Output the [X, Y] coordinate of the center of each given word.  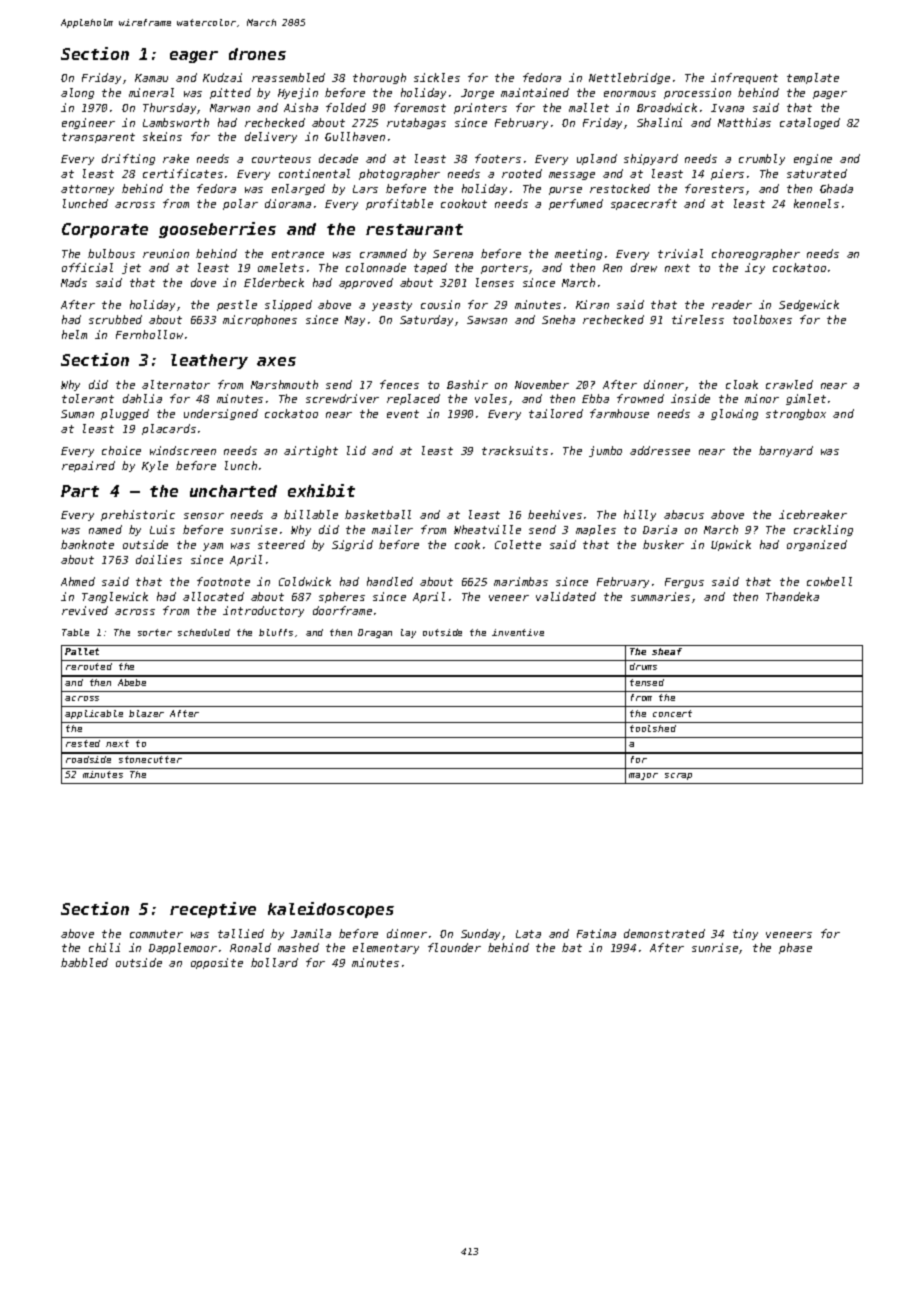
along [77, 93]
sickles [437, 77]
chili [104, 947]
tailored [556, 413]
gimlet [806, 399]
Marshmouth [284, 384]
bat [572, 947]
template [813, 78]
